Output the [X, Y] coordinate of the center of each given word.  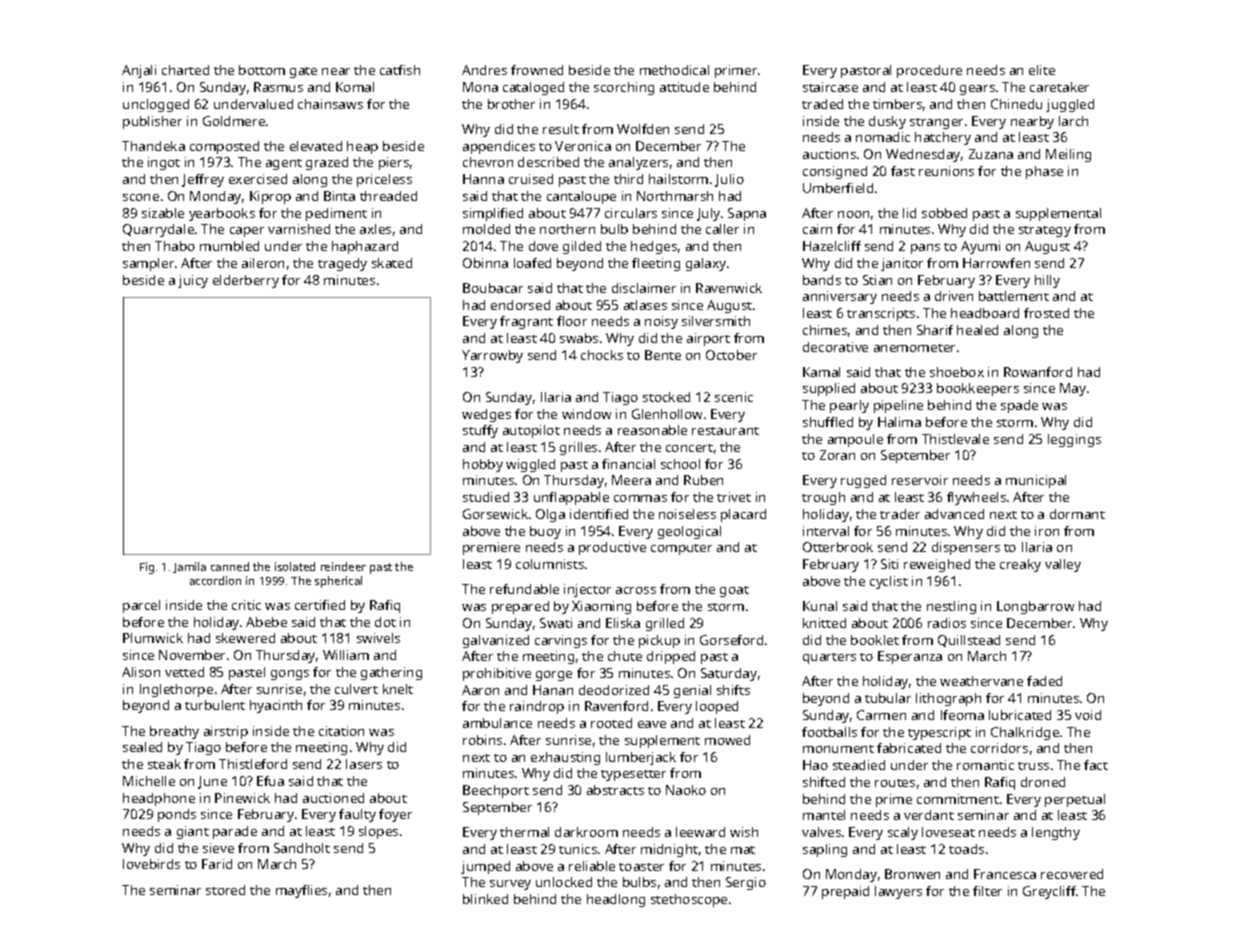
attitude [684, 87]
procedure [929, 71]
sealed [142, 747]
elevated [316, 146]
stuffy [480, 431]
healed [977, 330]
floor [572, 321]
